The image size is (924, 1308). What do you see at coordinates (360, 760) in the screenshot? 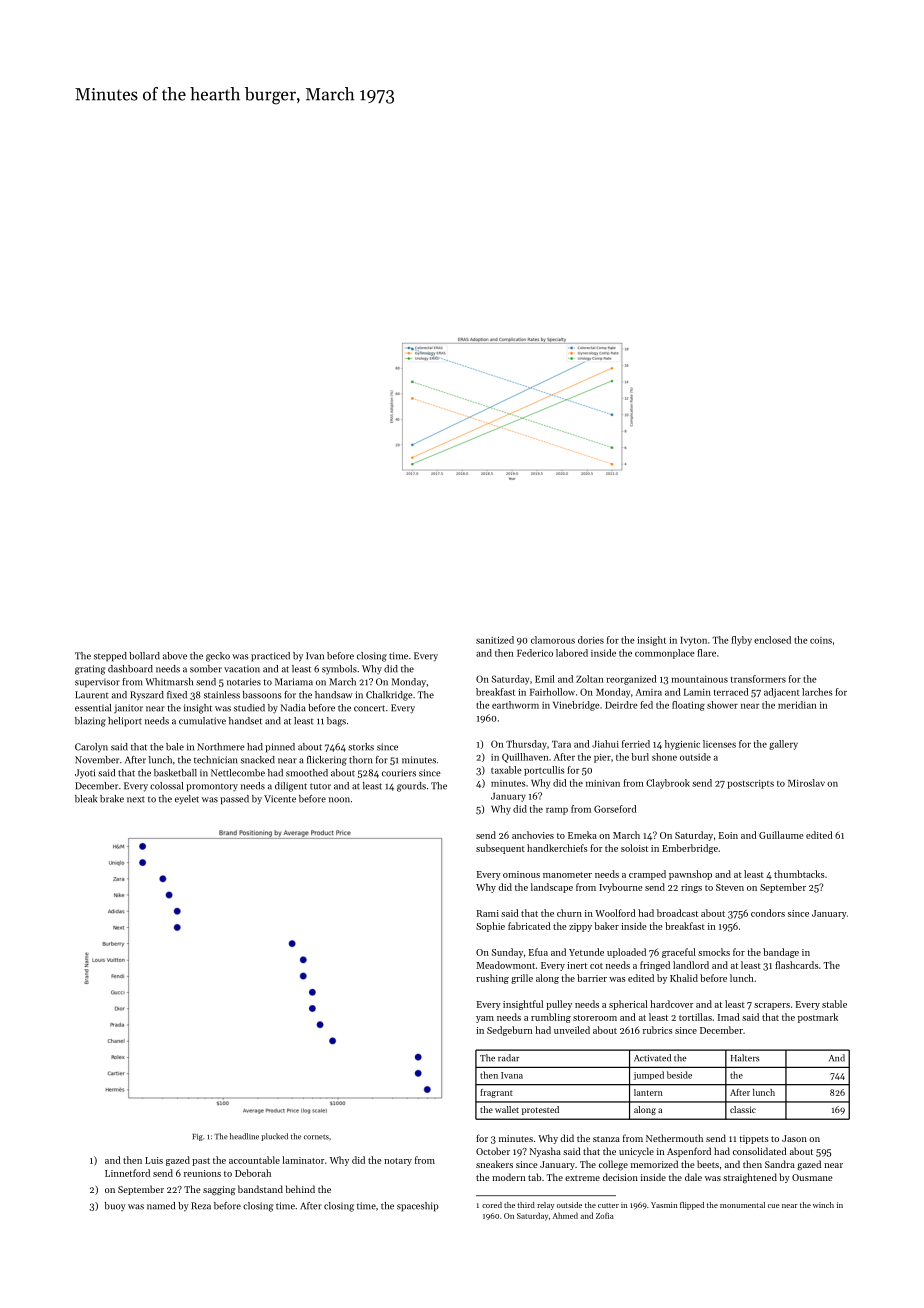
I see `thorn` at bounding box center [360, 760].
